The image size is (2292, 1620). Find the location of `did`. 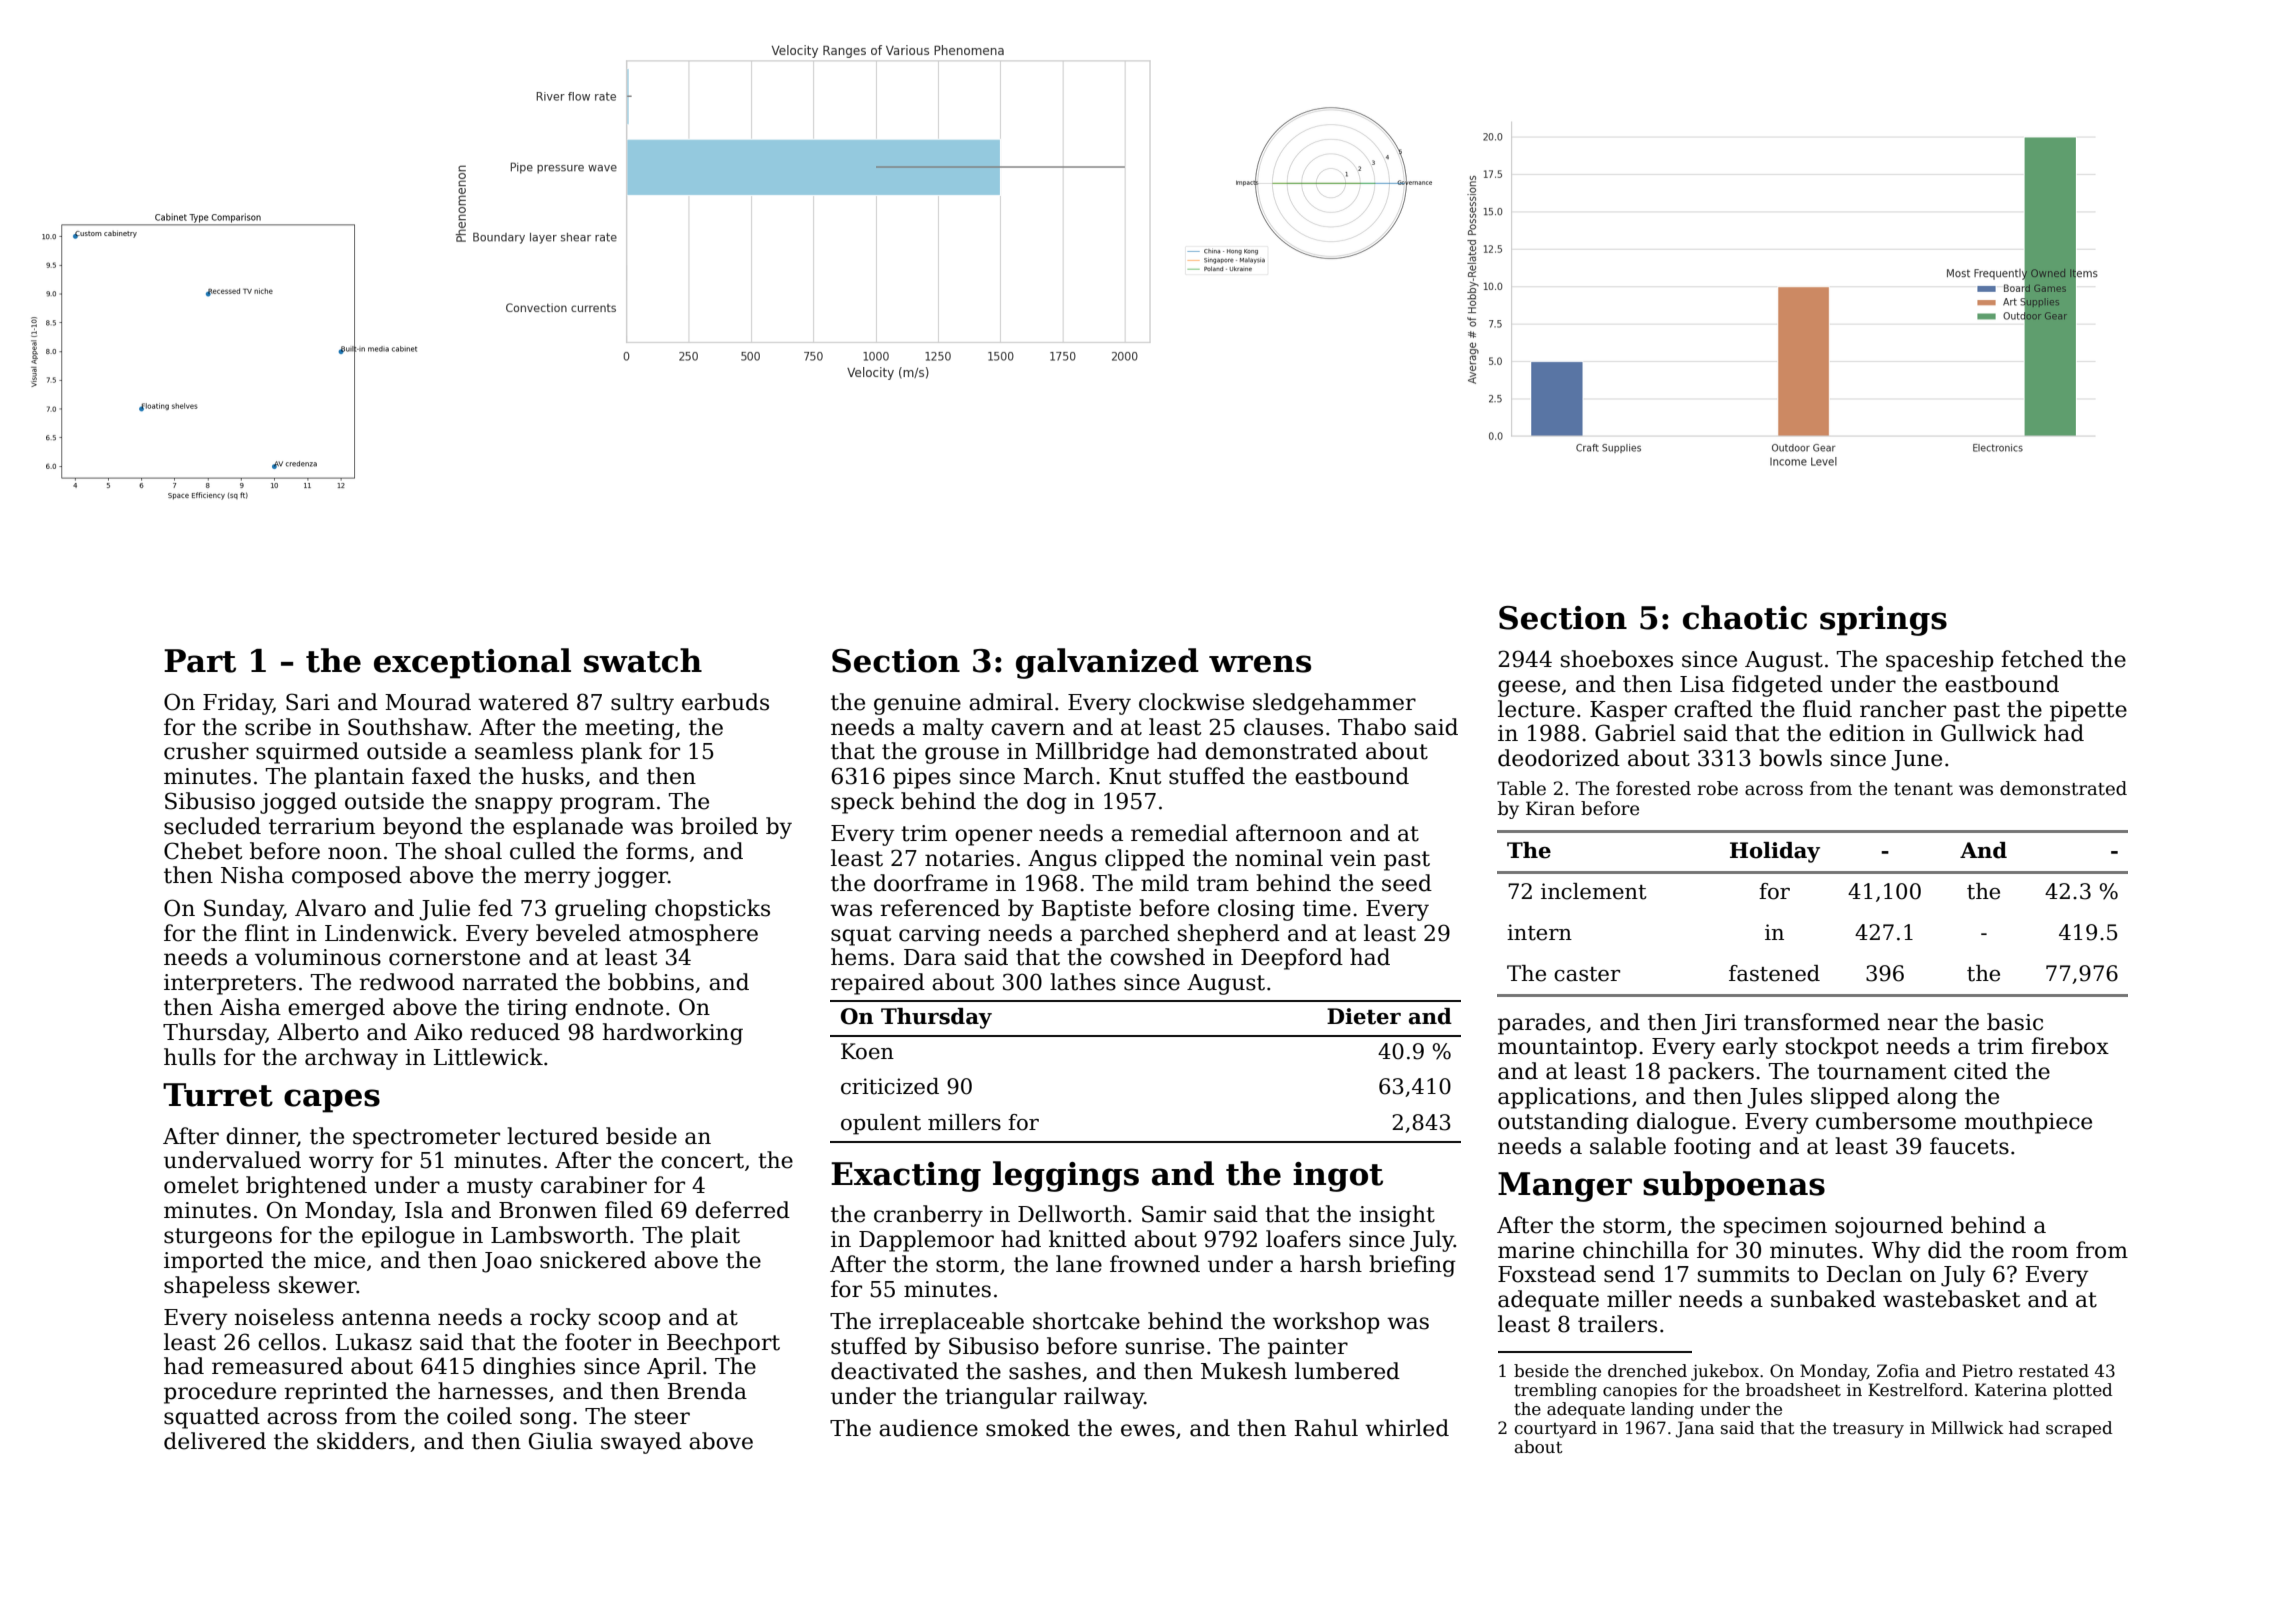

did is located at coordinates (1945, 1250).
